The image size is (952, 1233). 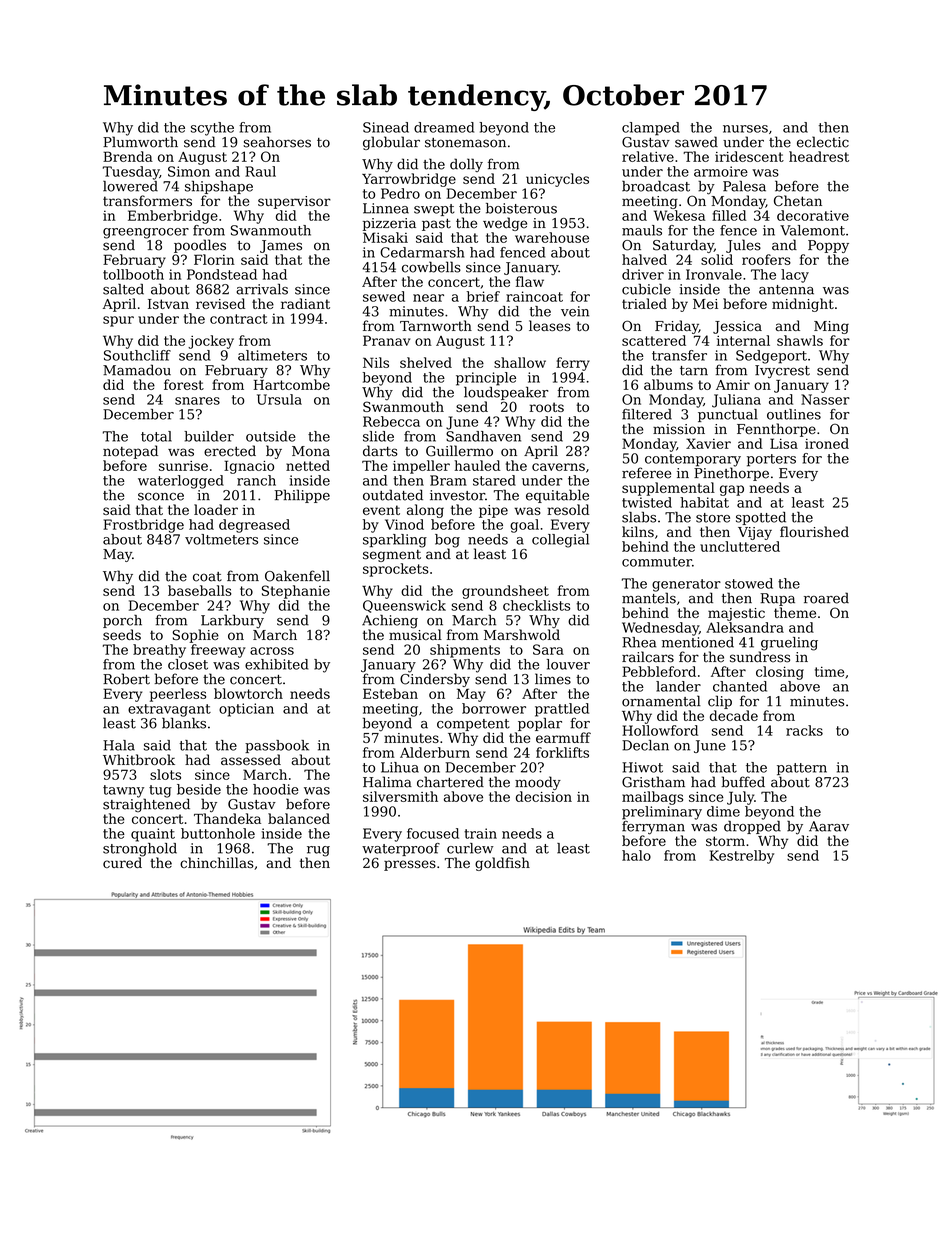 I want to click on dreamed, so click(x=444, y=127).
